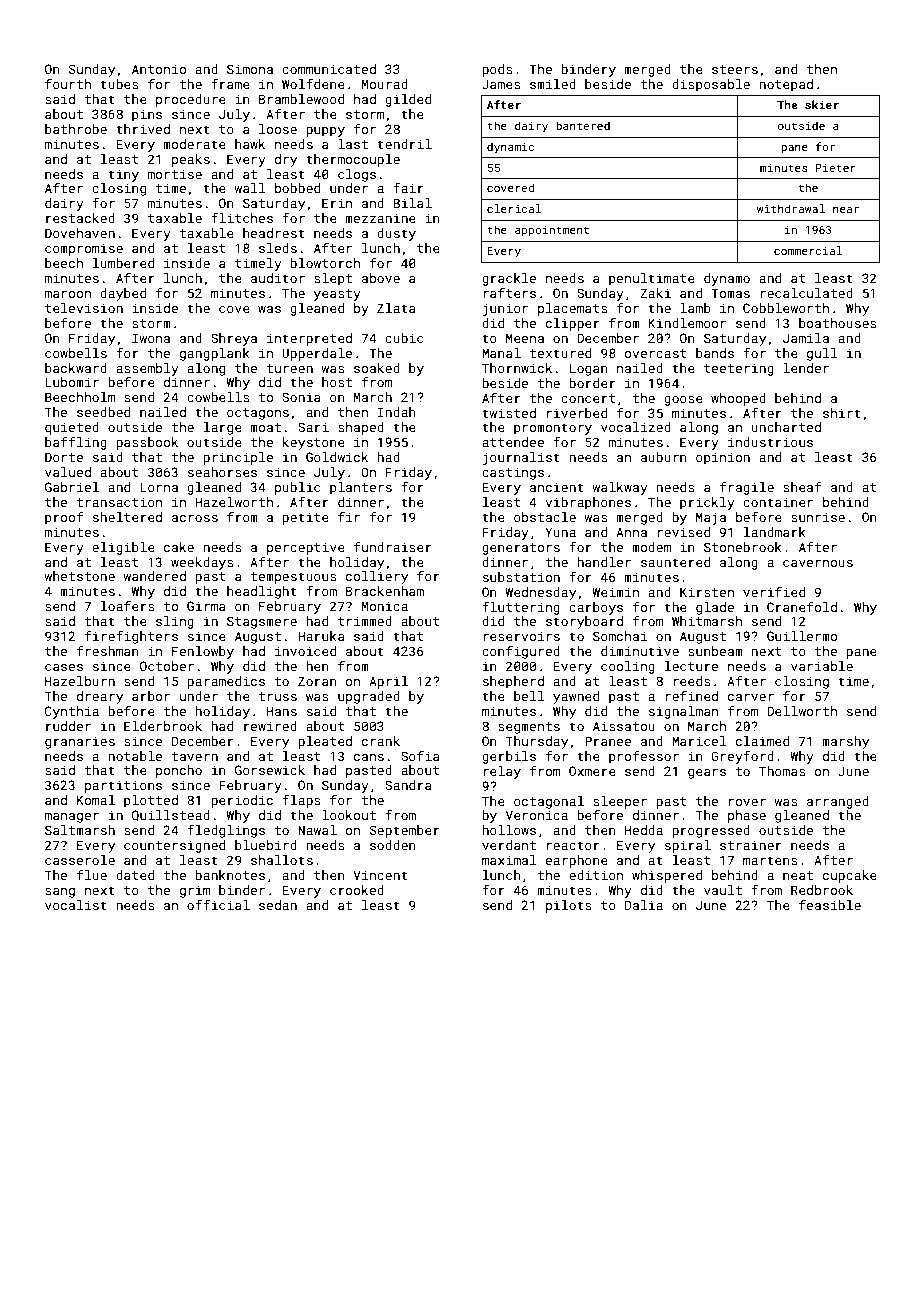 This screenshot has width=924, height=1308. I want to click on attendee, so click(513, 442).
